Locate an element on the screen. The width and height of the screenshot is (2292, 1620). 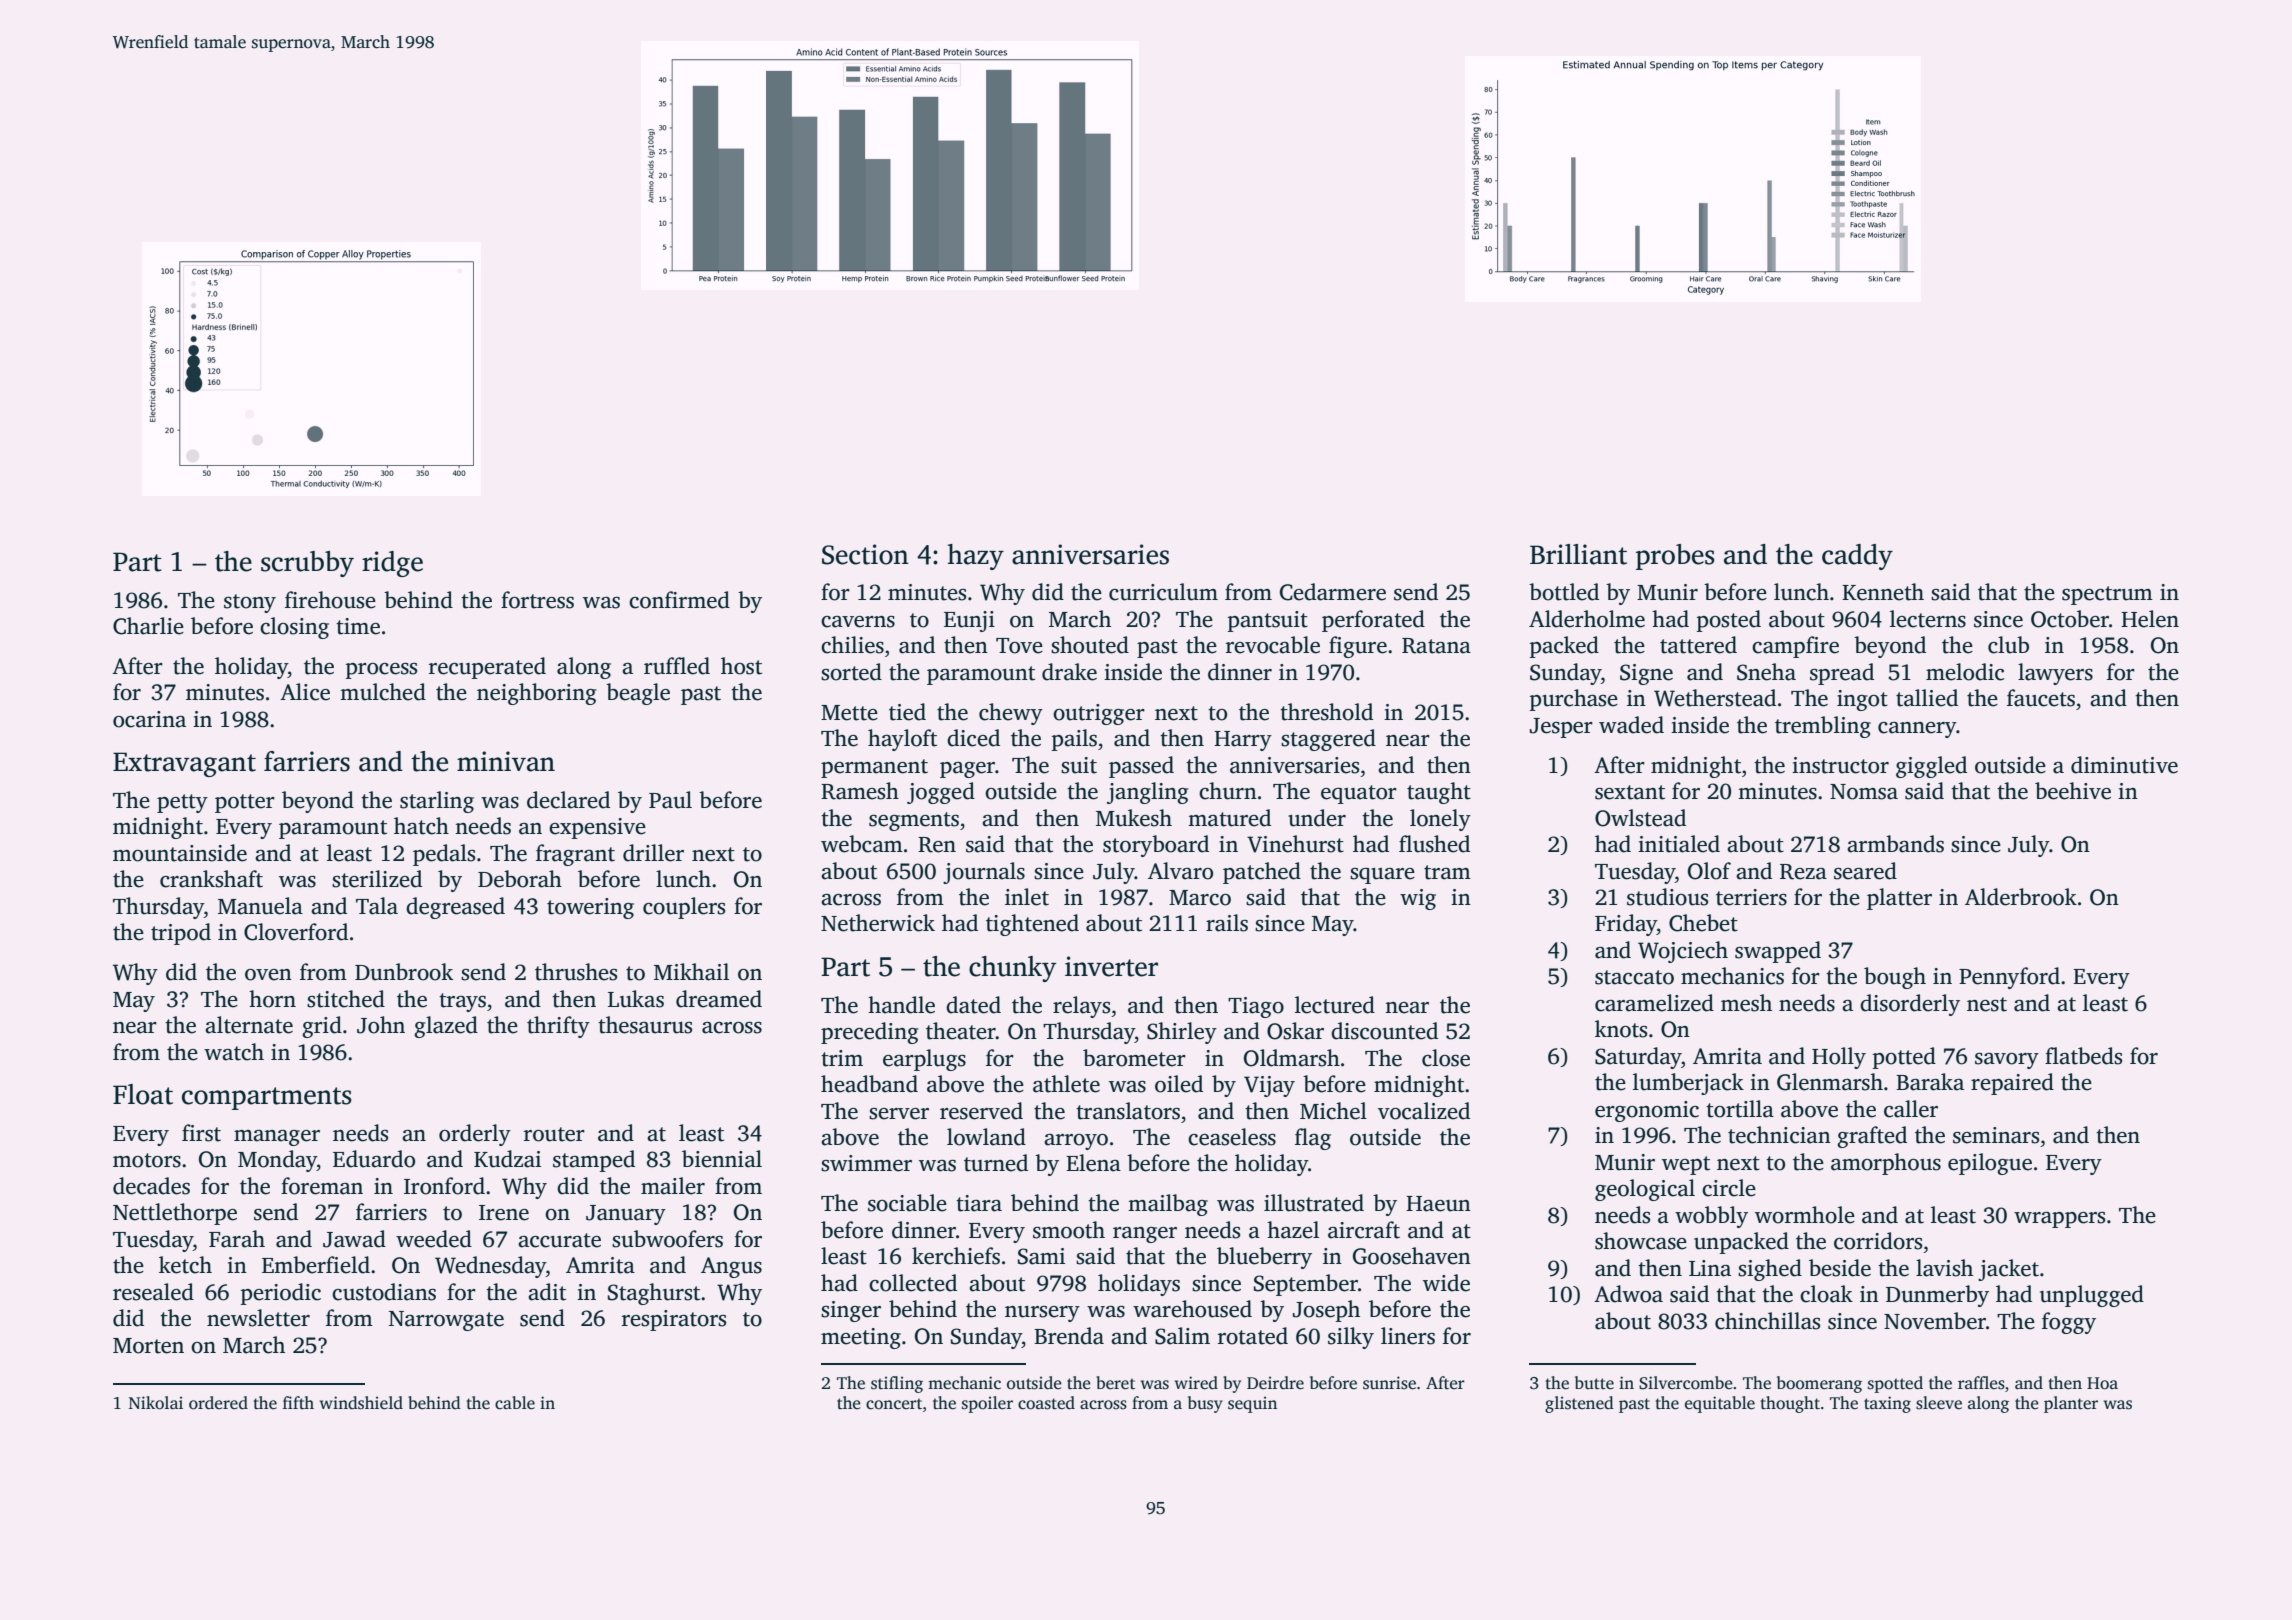
rails is located at coordinates (1227, 923).
